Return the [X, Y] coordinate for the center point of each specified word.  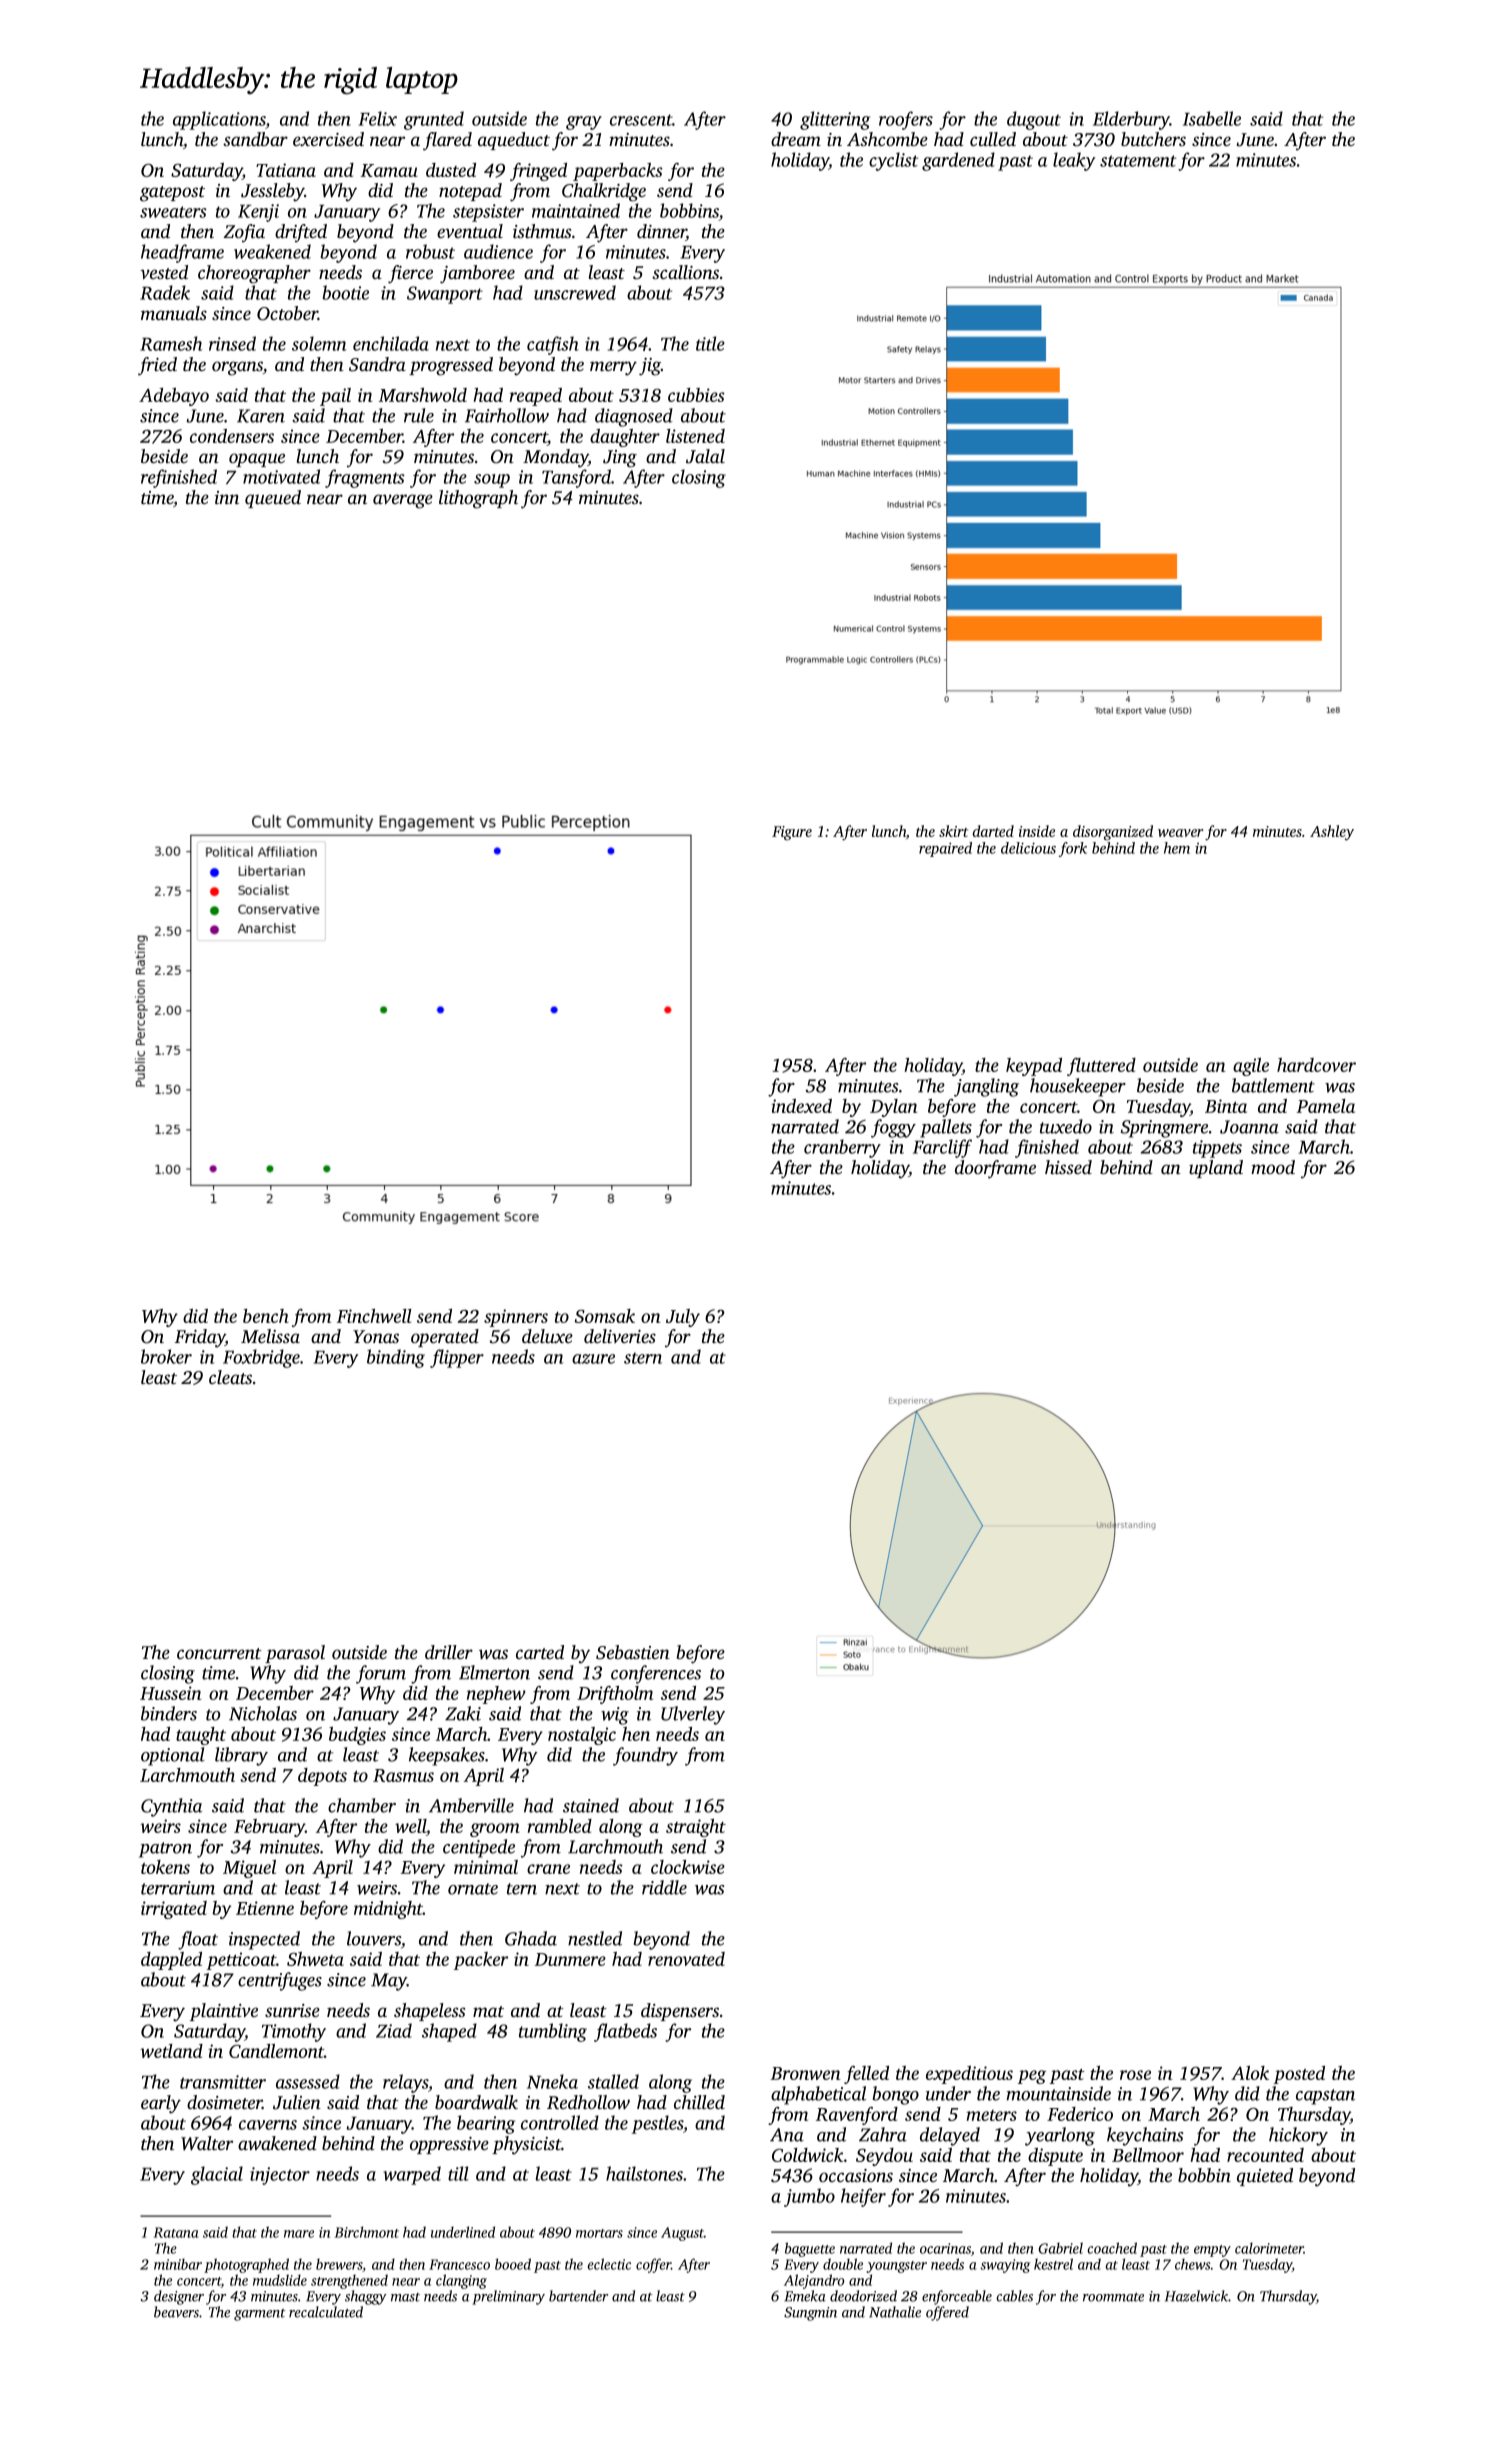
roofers [906, 120]
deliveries [620, 1336]
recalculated [326, 2312]
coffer [653, 2265]
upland [1216, 1169]
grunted [434, 120]
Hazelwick [1196, 2296]
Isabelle [1212, 118]
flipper [457, 1358]
